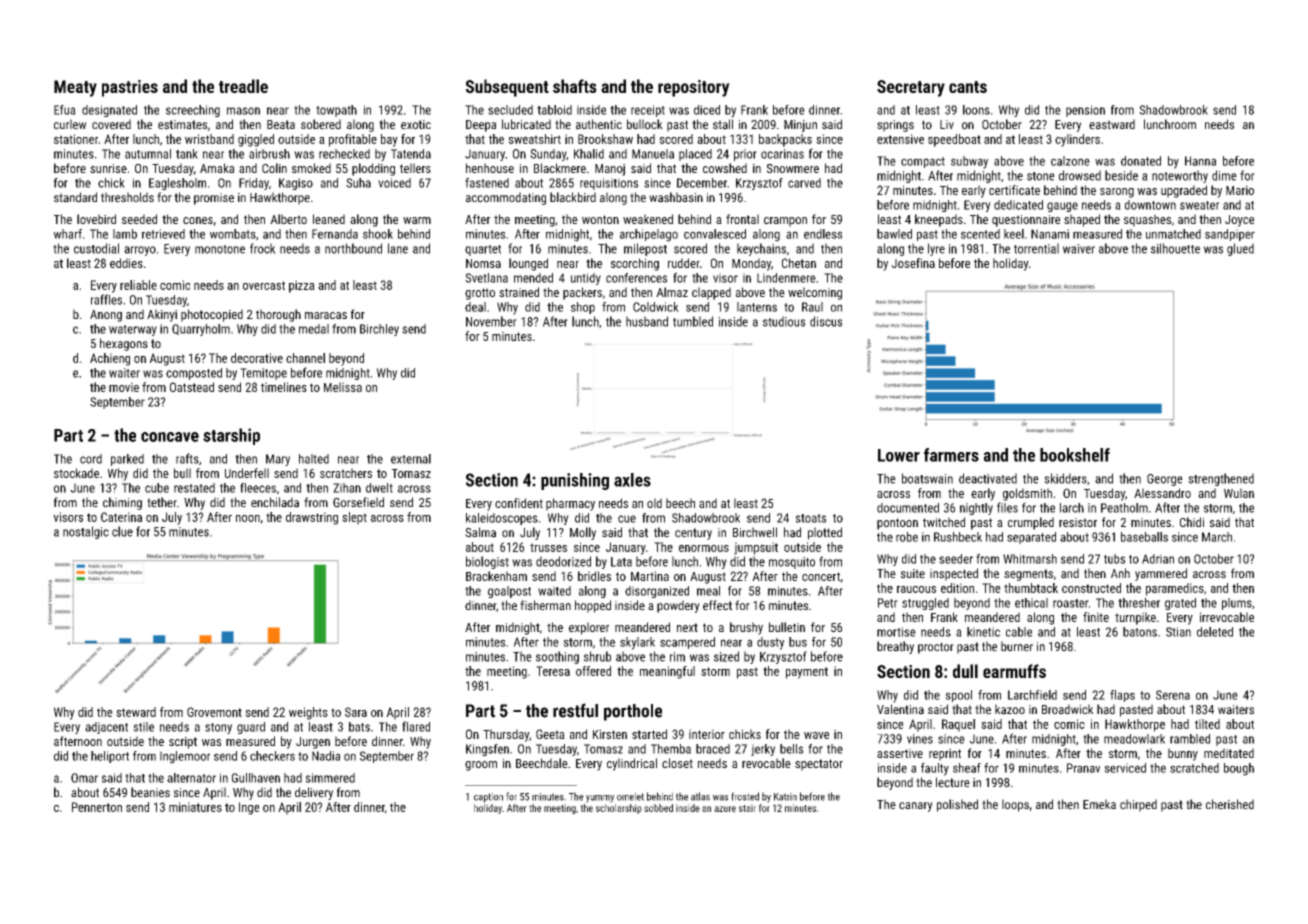  What do you see at coordinates (925, 604) in the screenshot?
I see `struggled` at bounding box center [925, 604].
